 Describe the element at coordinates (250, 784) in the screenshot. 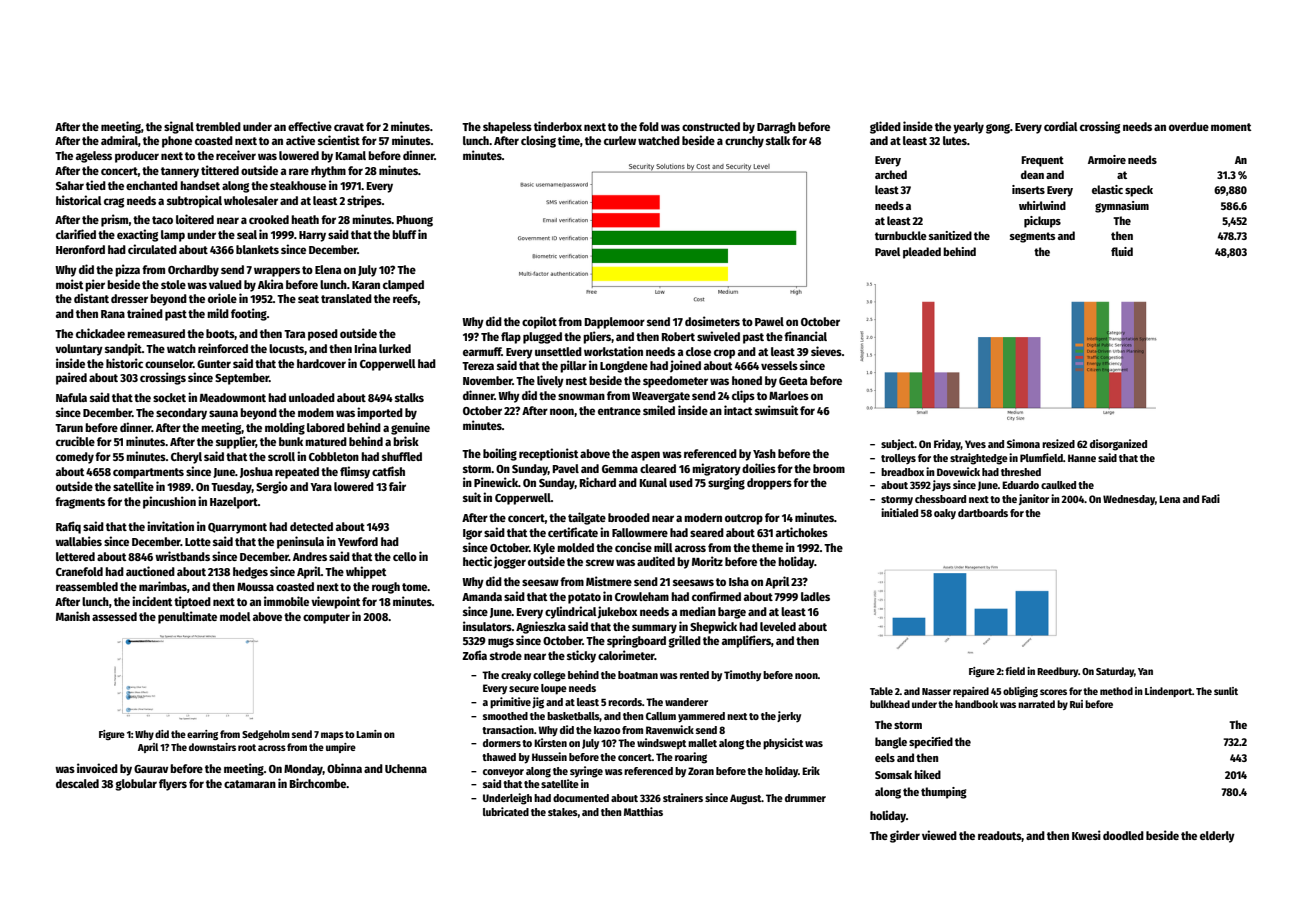

I see `catamaran` at that location.
